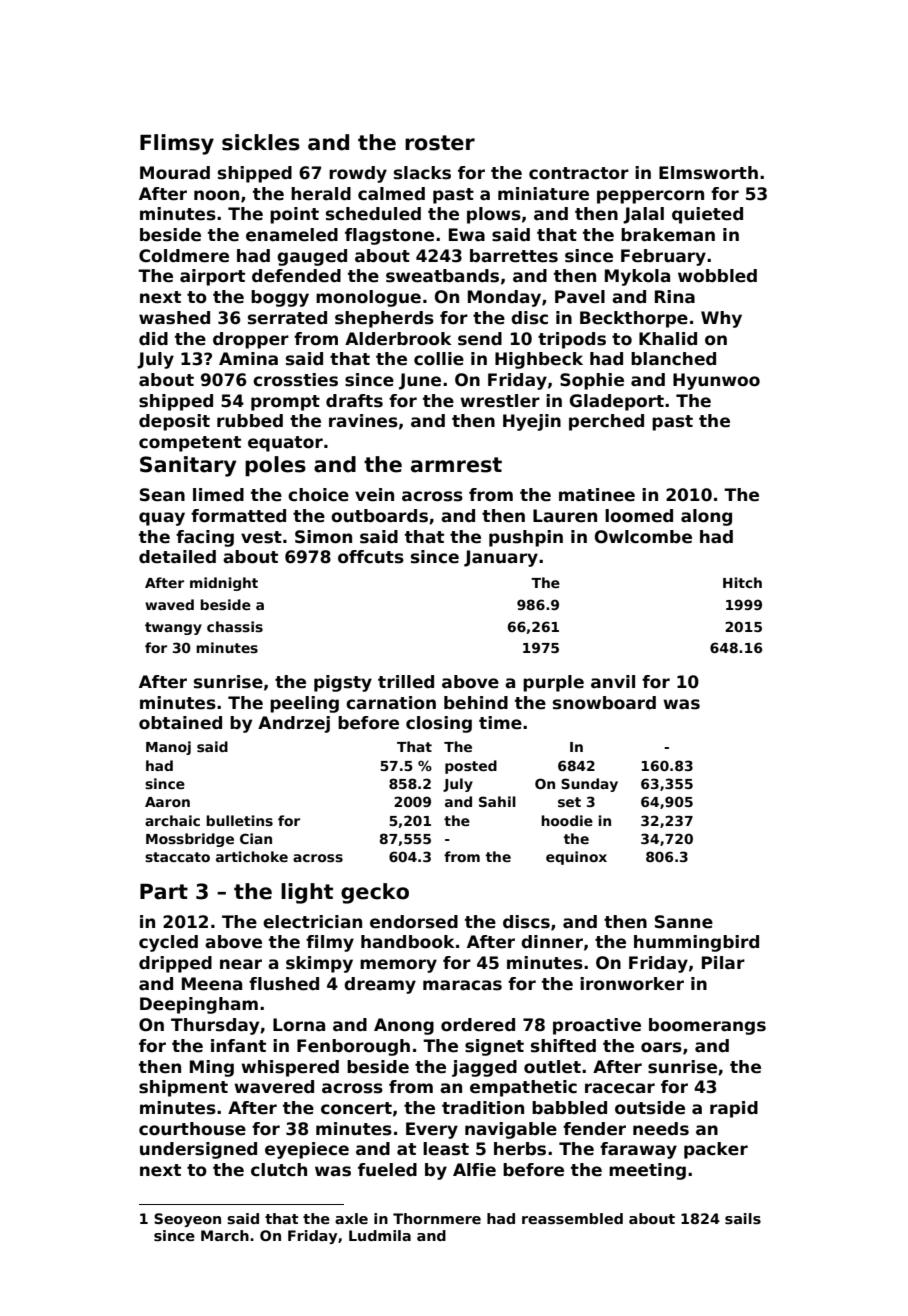 This document has height=1316, width=908. What do you see at coordinates (716, 381) in the document?
I see `Hyunwoo` at bounding box center [716, 381].
